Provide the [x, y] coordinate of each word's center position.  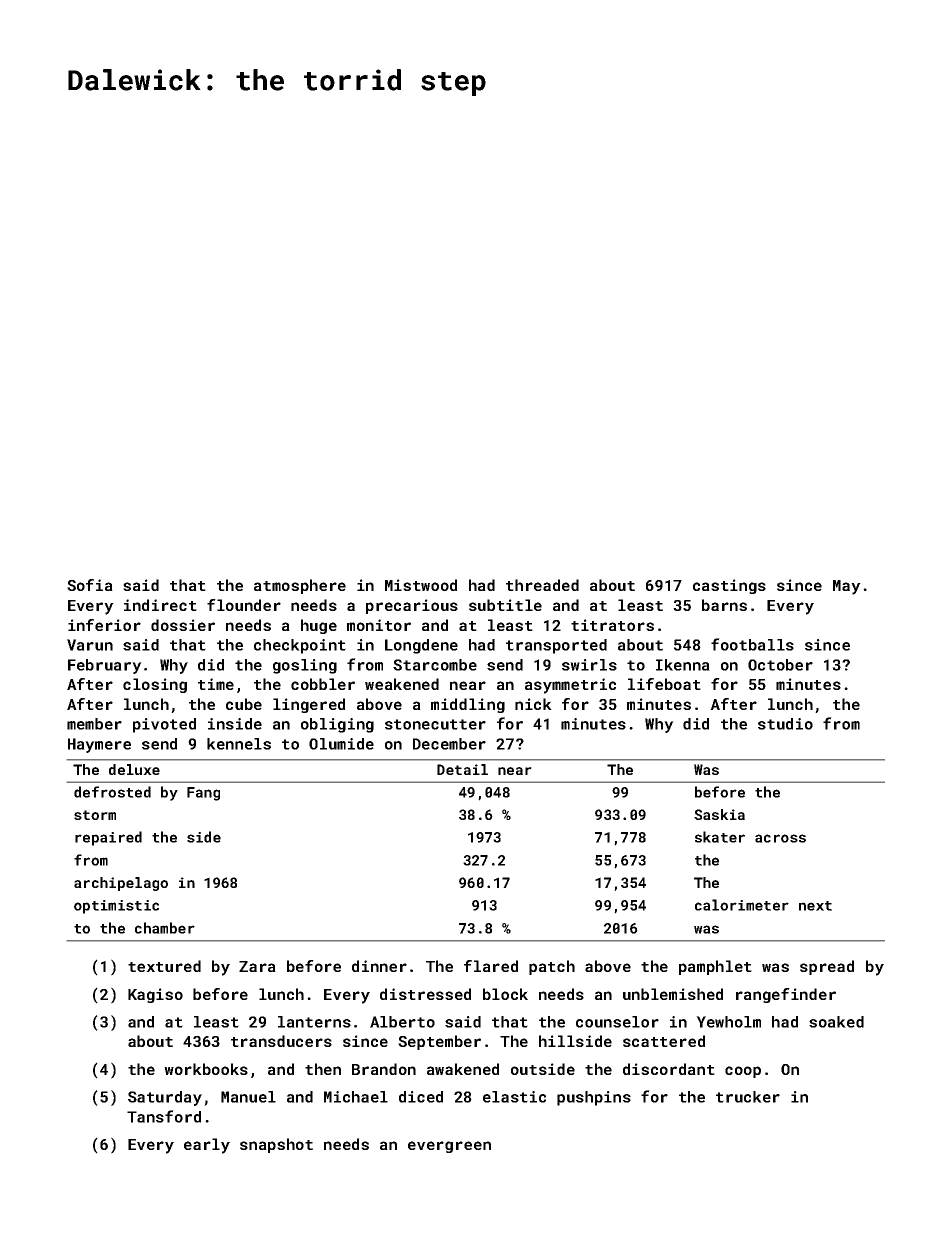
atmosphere [300, 586]
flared [491, 966]
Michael [356, 1097]
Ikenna [683, 665]
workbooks [206, 1069]
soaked [836, 1022]
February [105, 666]
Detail [462, 769]
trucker [748, 1097]
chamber [165, 928]
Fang [203, 794]
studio [785, 724]
